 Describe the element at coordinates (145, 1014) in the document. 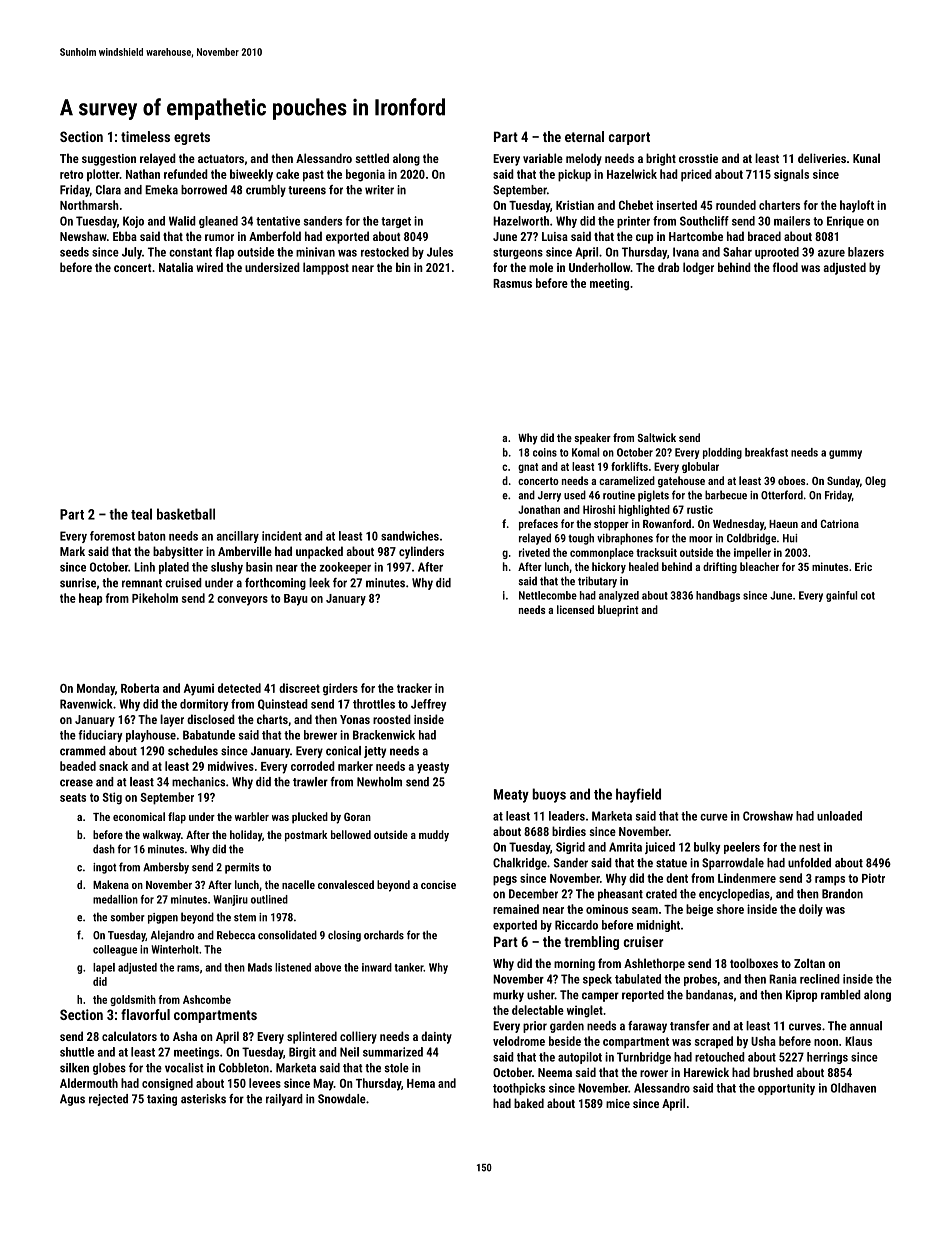

I see `flavorful` at that location.
